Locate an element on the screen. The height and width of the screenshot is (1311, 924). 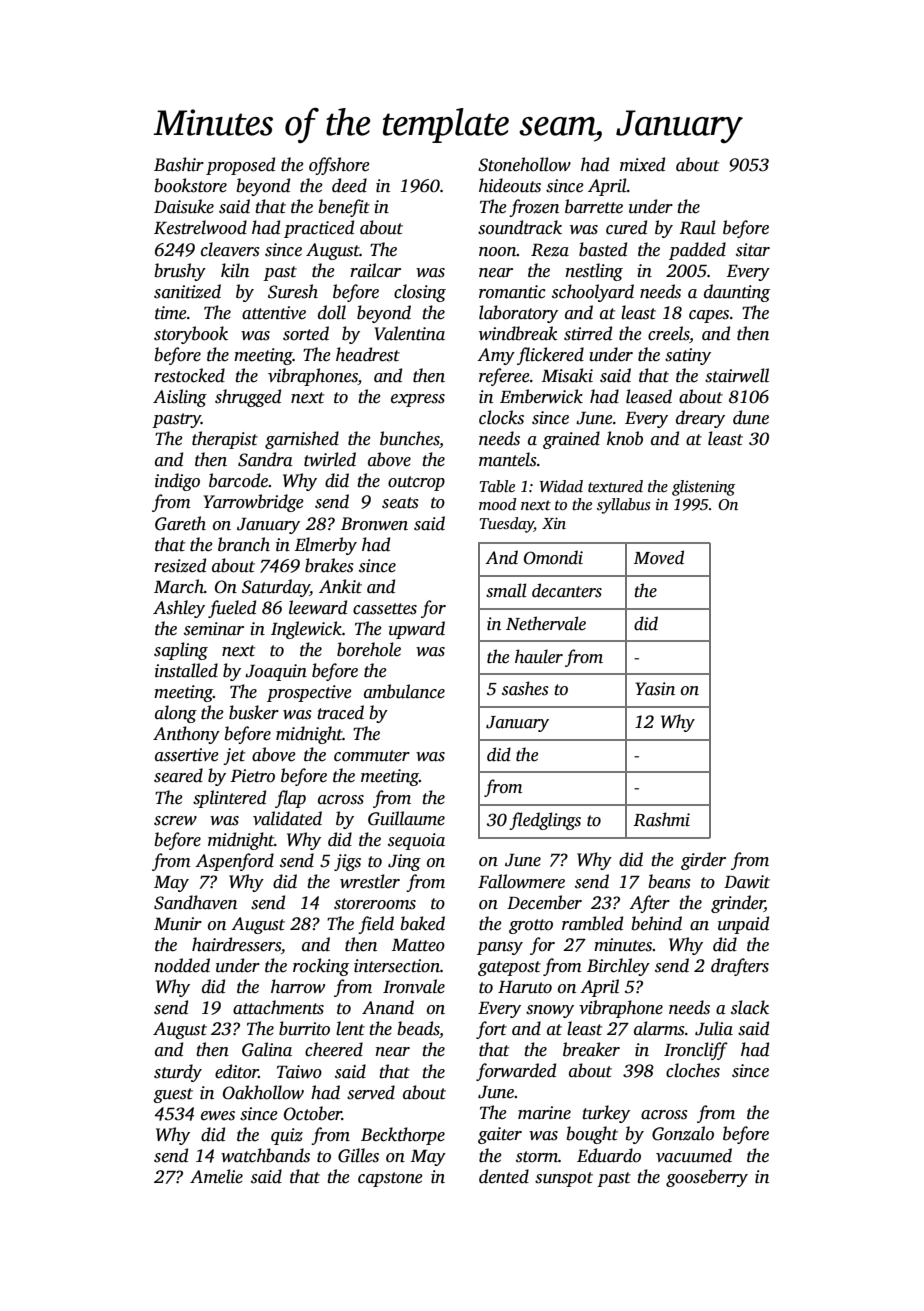
alarms is located at coordinates (659, 1028).
